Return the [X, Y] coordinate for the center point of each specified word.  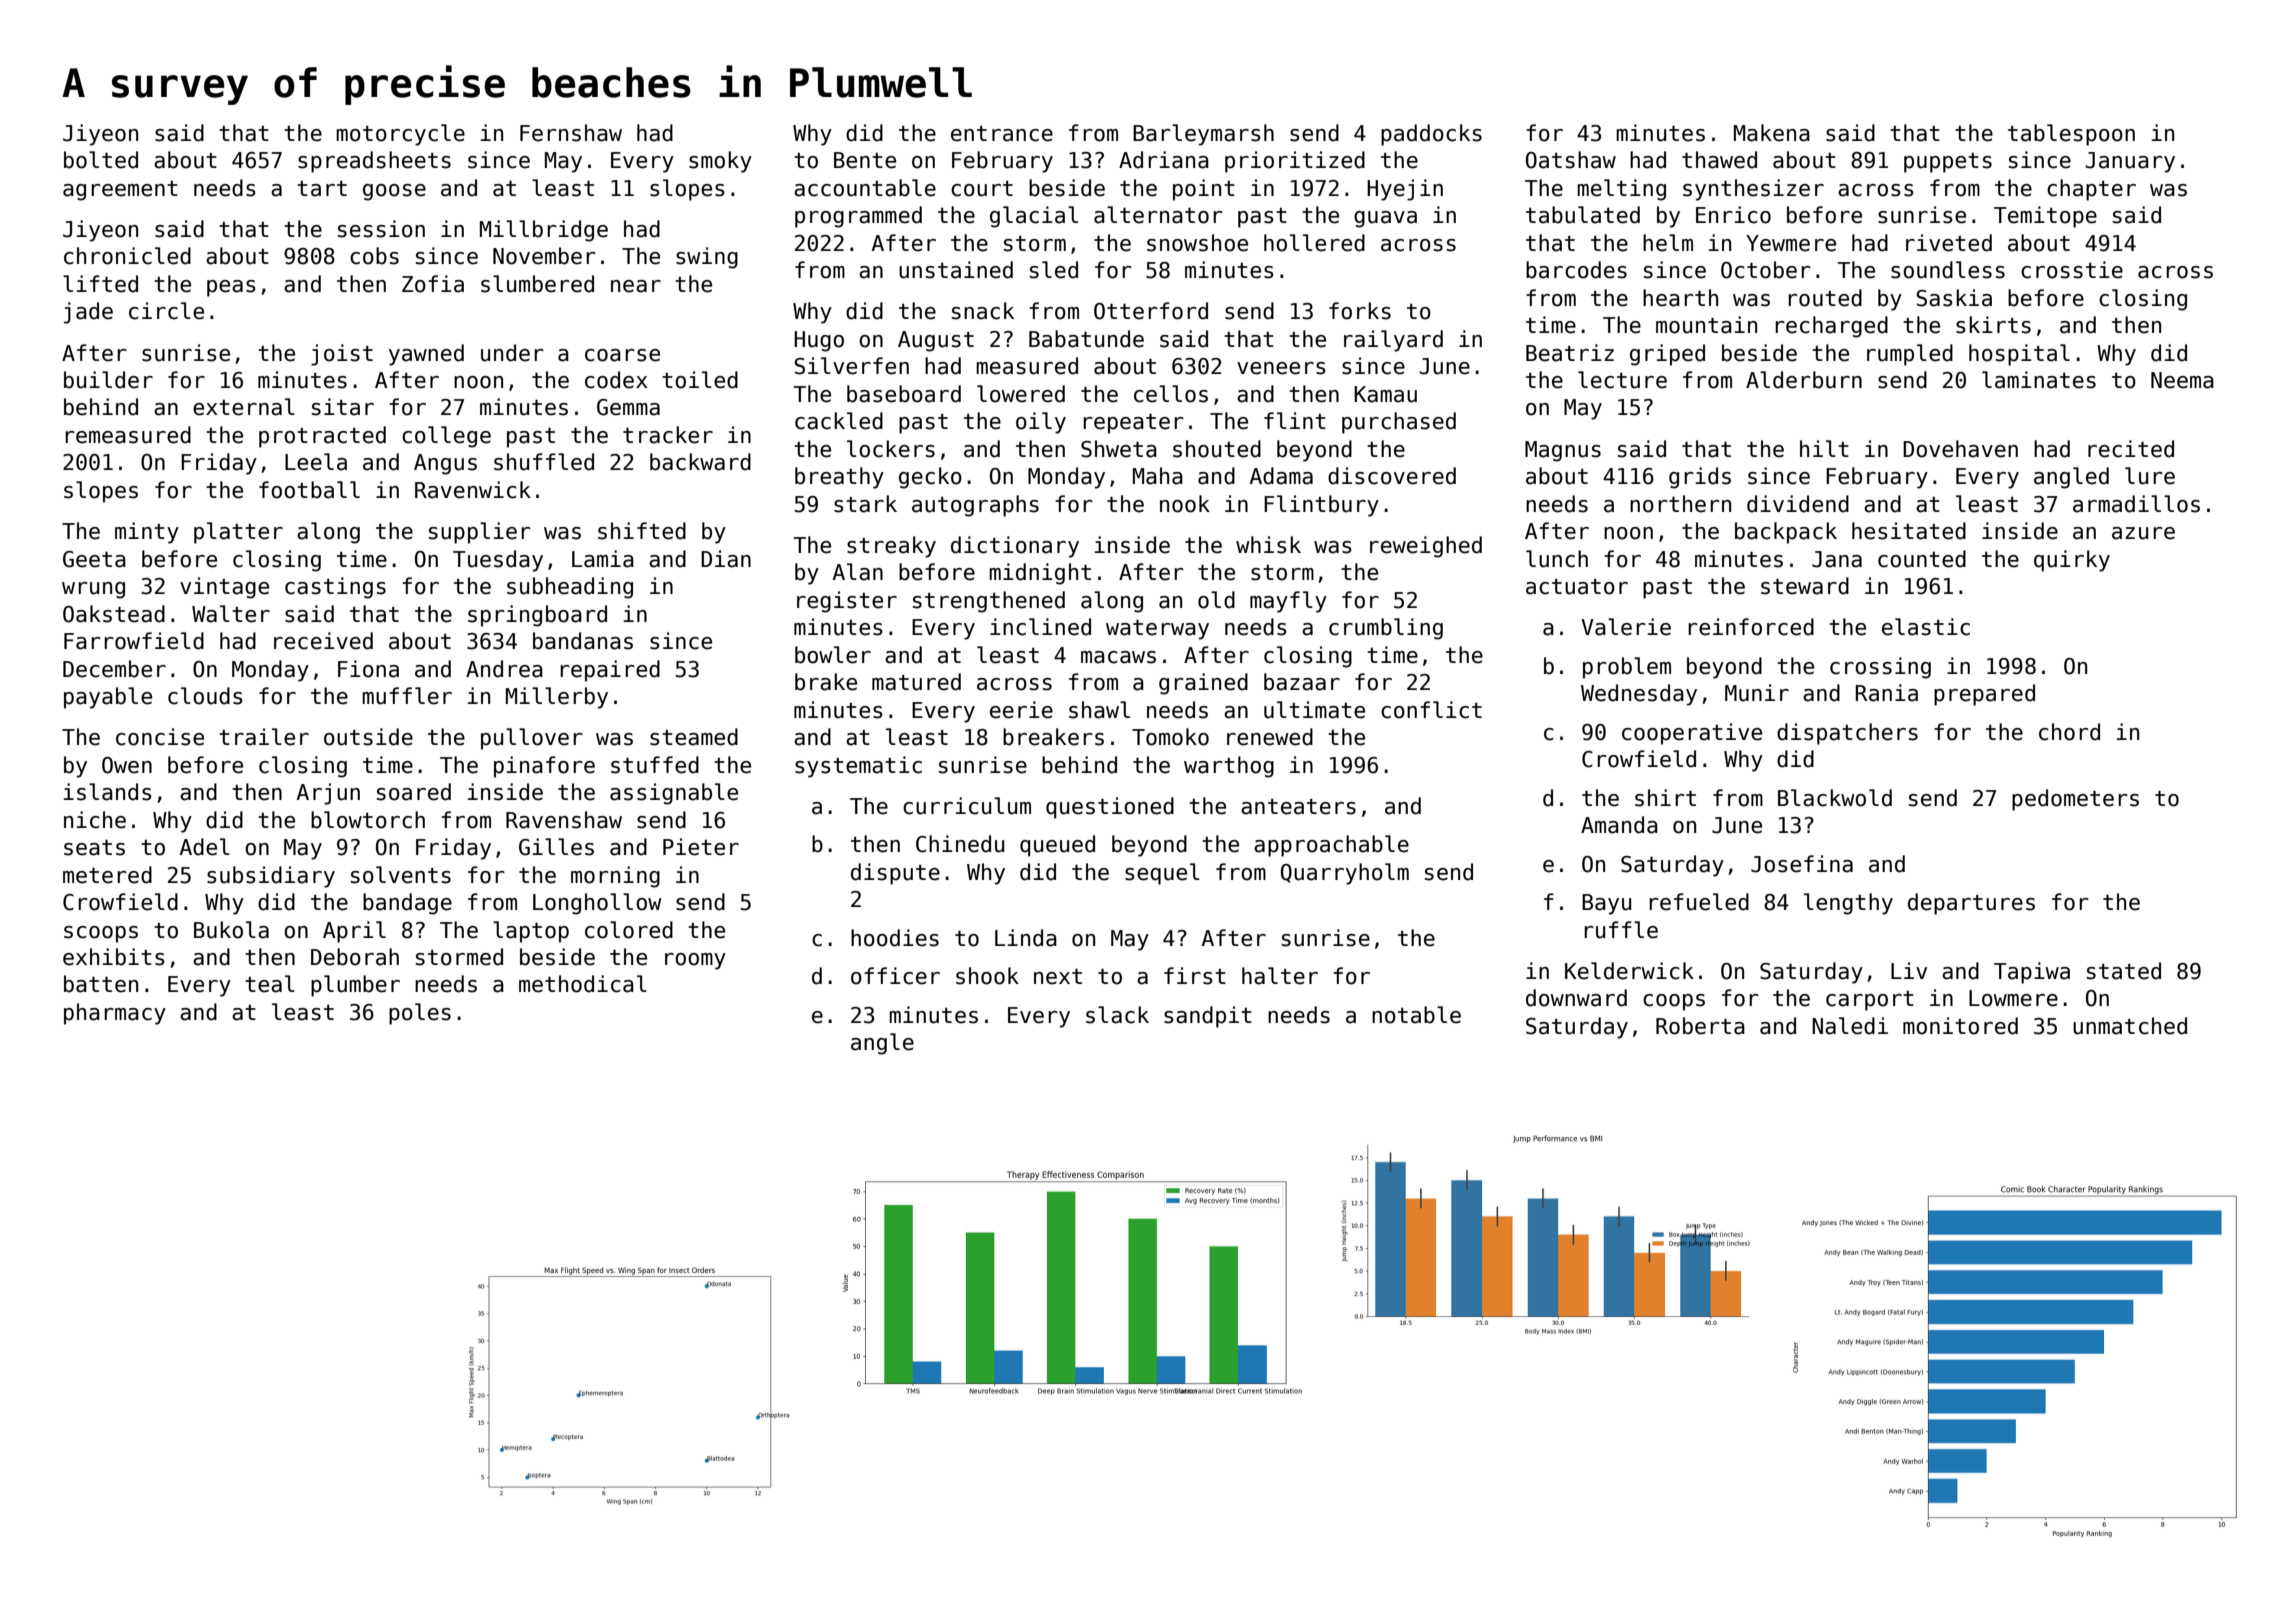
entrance [1002, 134]
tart [322, 189]
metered [107, 875]
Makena [1772, 133]
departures [1971, 904]
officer [895, 976]
